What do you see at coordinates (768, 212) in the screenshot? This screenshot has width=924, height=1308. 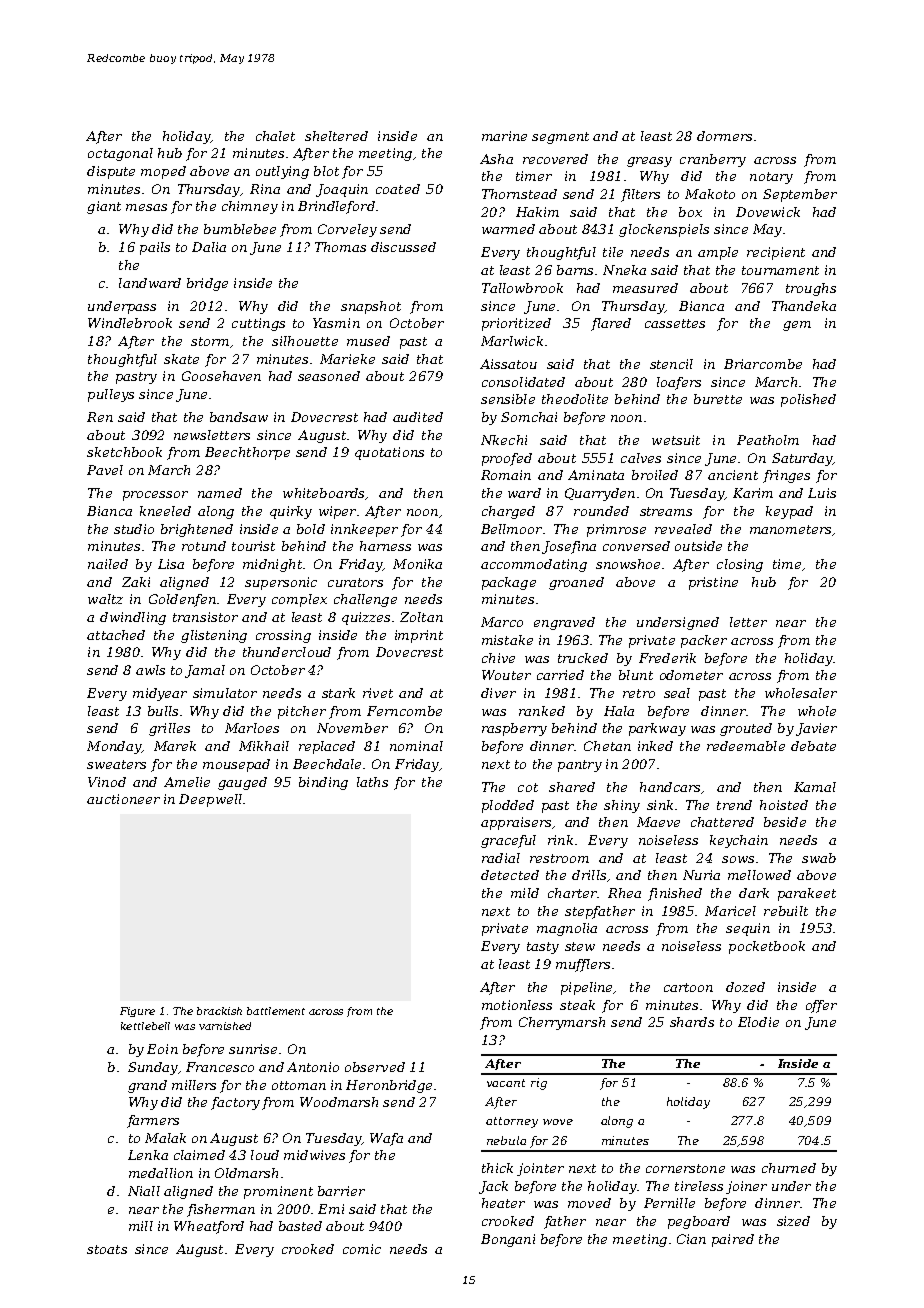 I see `Dovewick` at bounding box center [768, 212].
